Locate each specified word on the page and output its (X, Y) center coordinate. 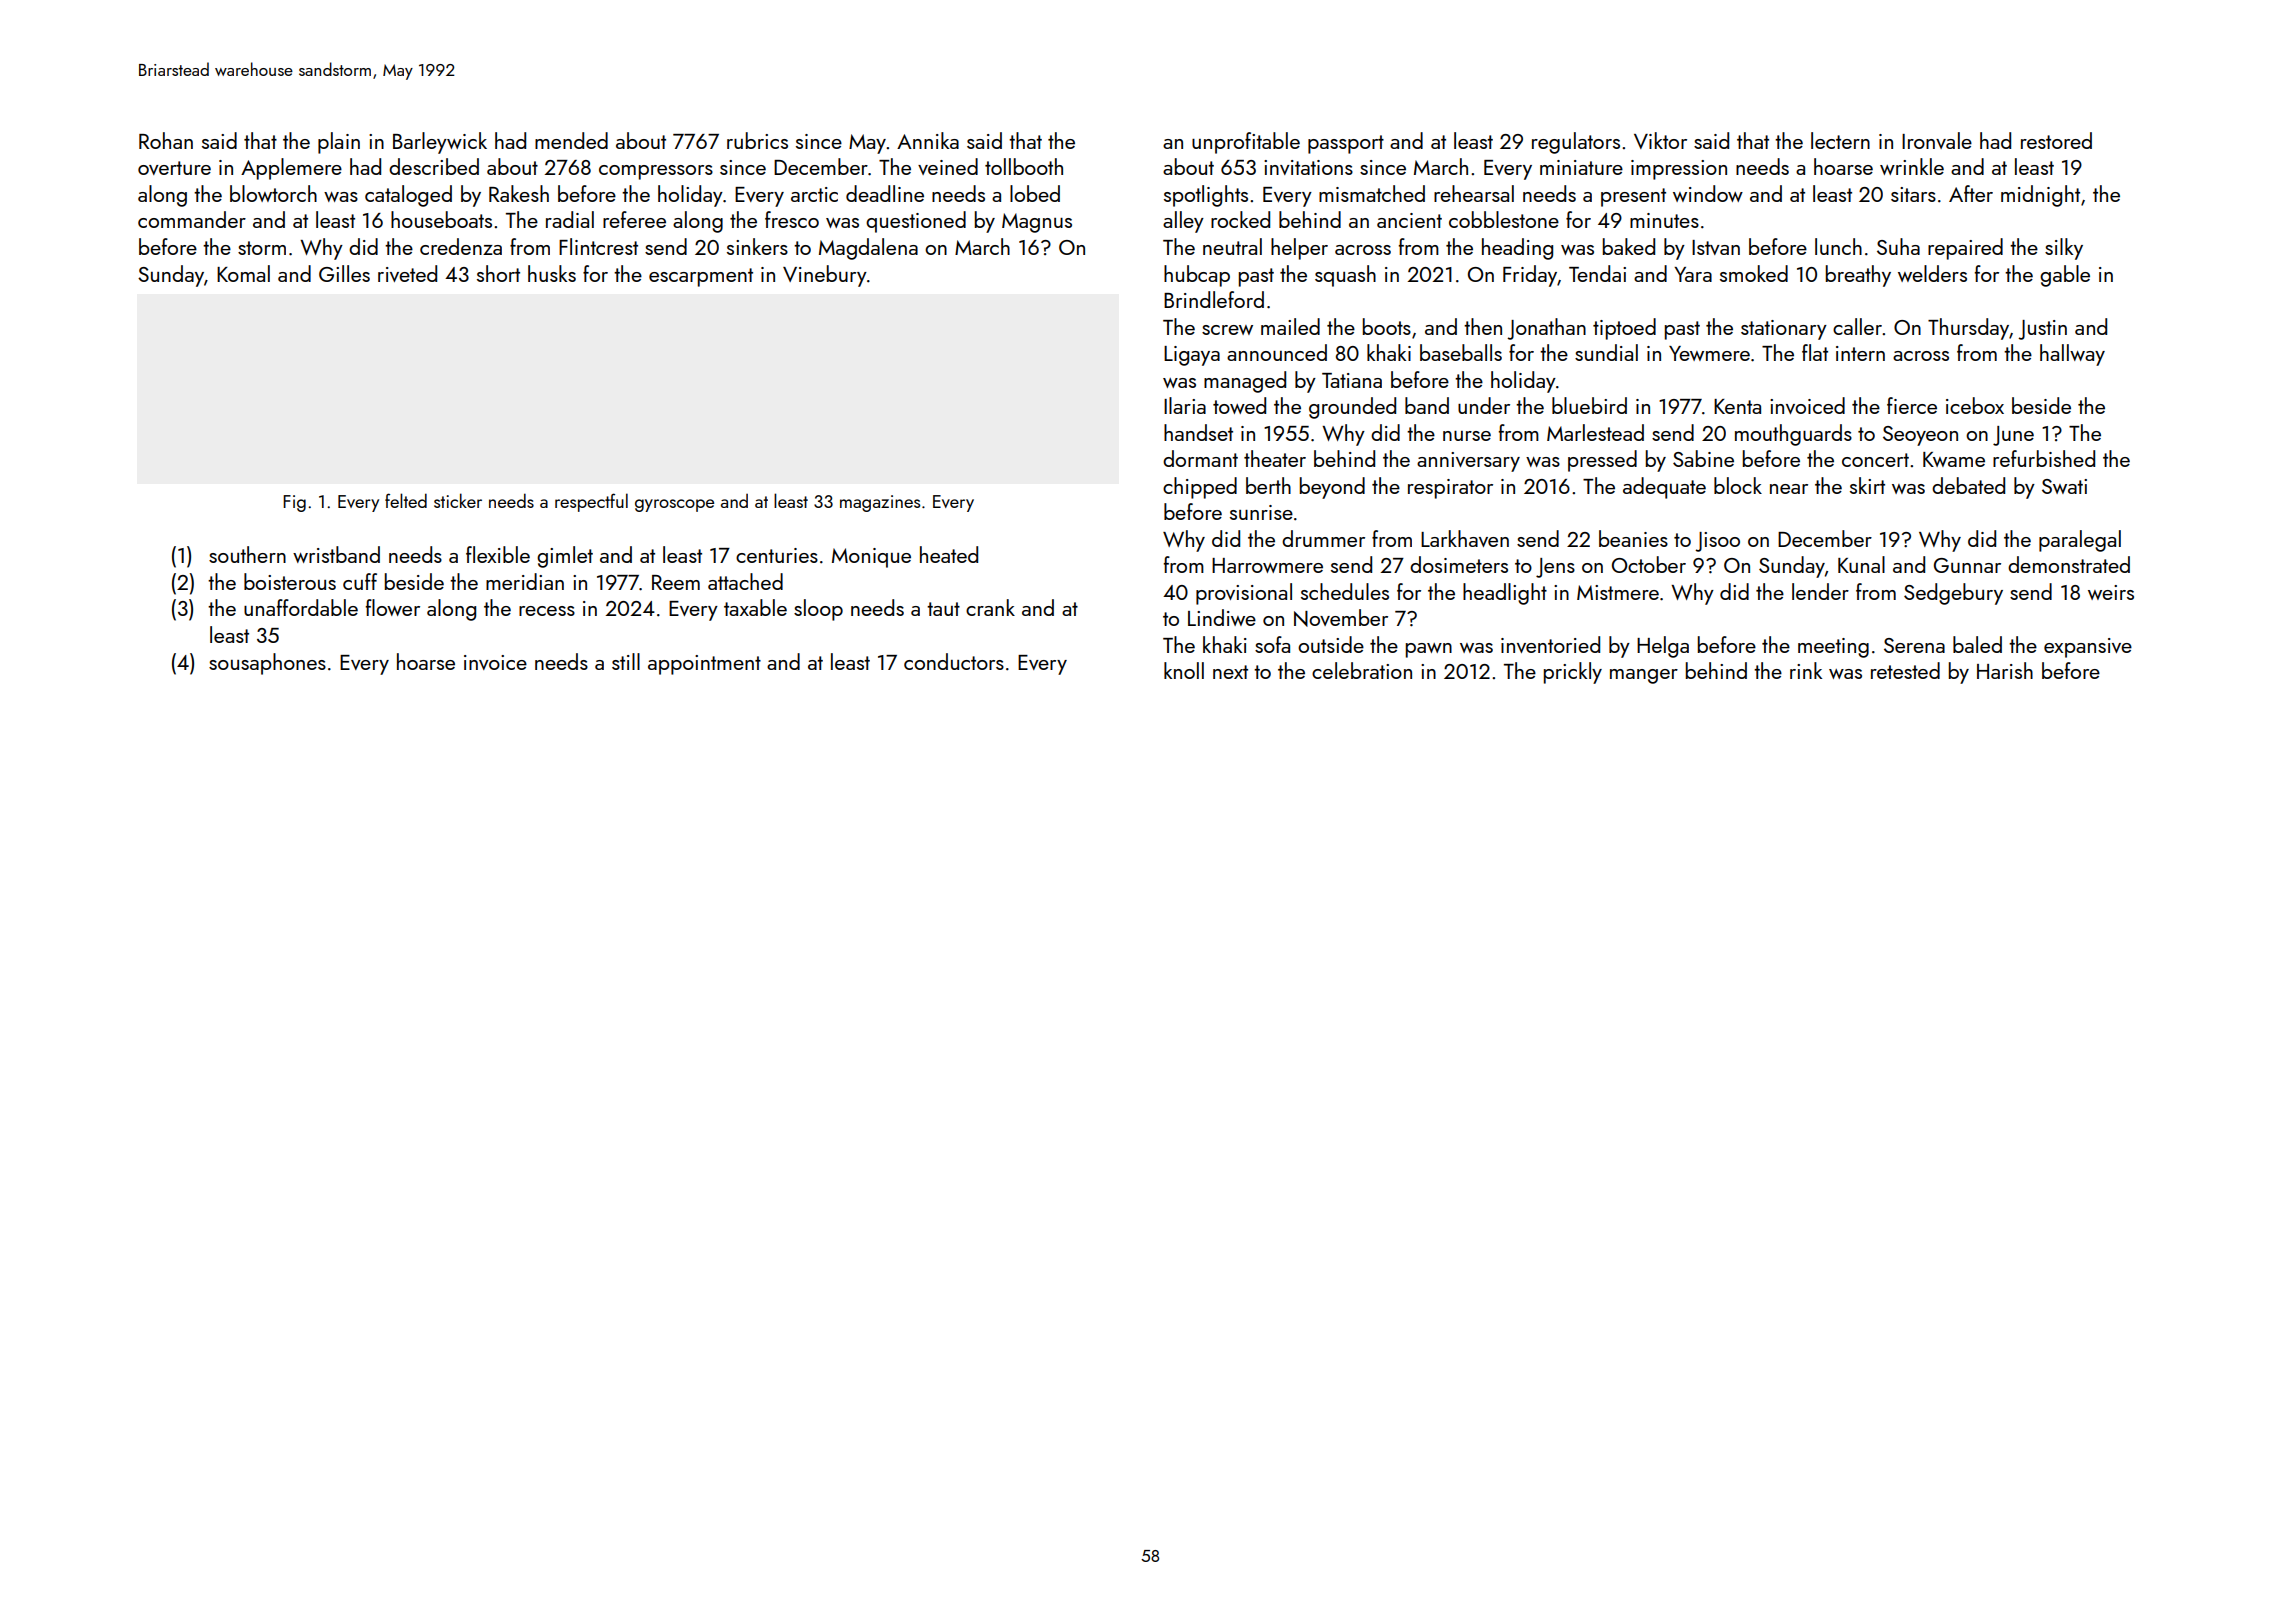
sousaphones (267, 664)
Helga (1663, 647)
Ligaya (1192, 356)
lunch (1838, 246)
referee (634, 219)
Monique (871, 558)
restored (2056, 140)
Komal (243, 273)
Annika (928, 140)
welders (1932, 273)
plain (339, 143)
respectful (591, 502)
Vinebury (825, 276)
